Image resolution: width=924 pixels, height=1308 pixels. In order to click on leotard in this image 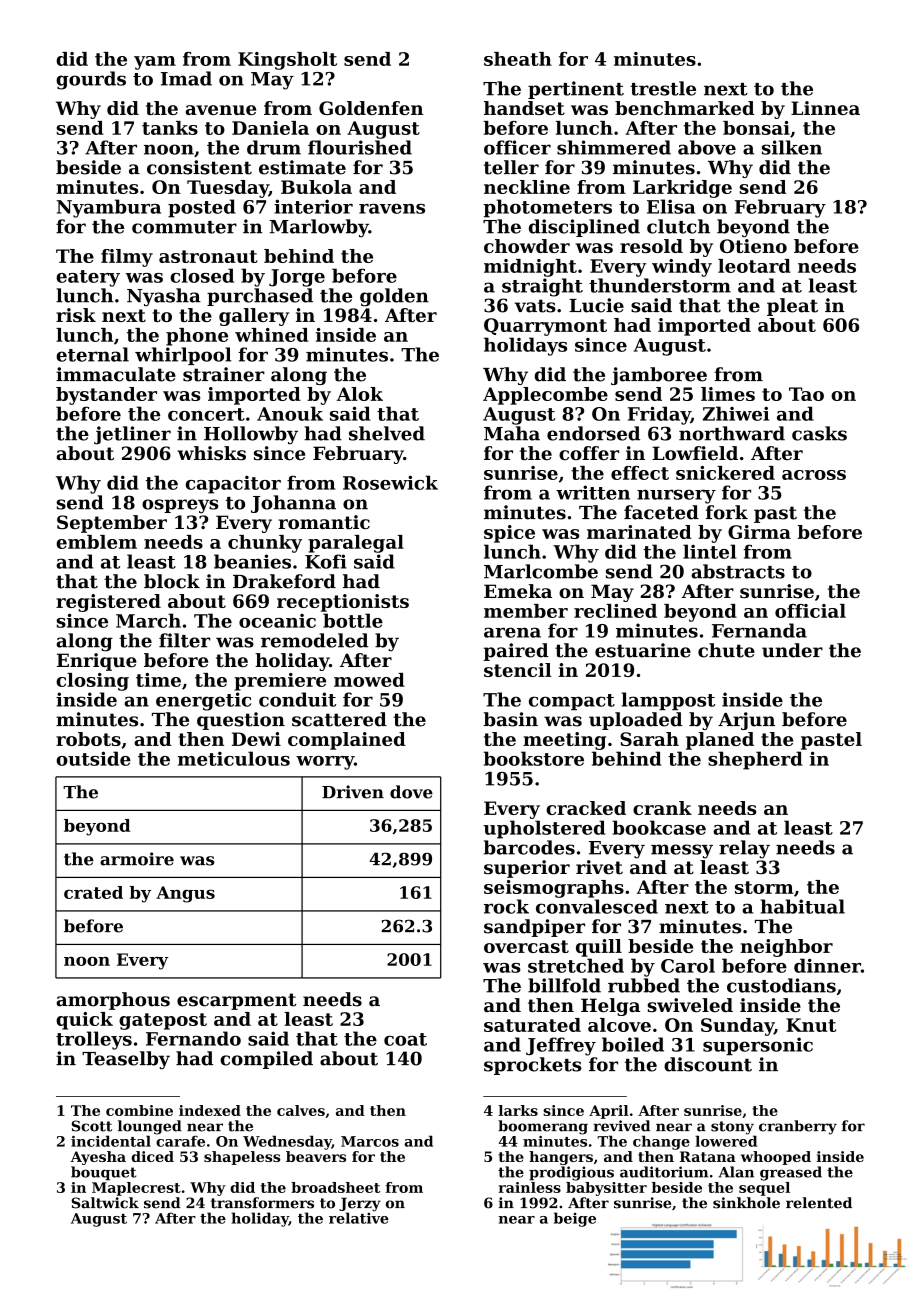, I will do `click(754, 266)`.
